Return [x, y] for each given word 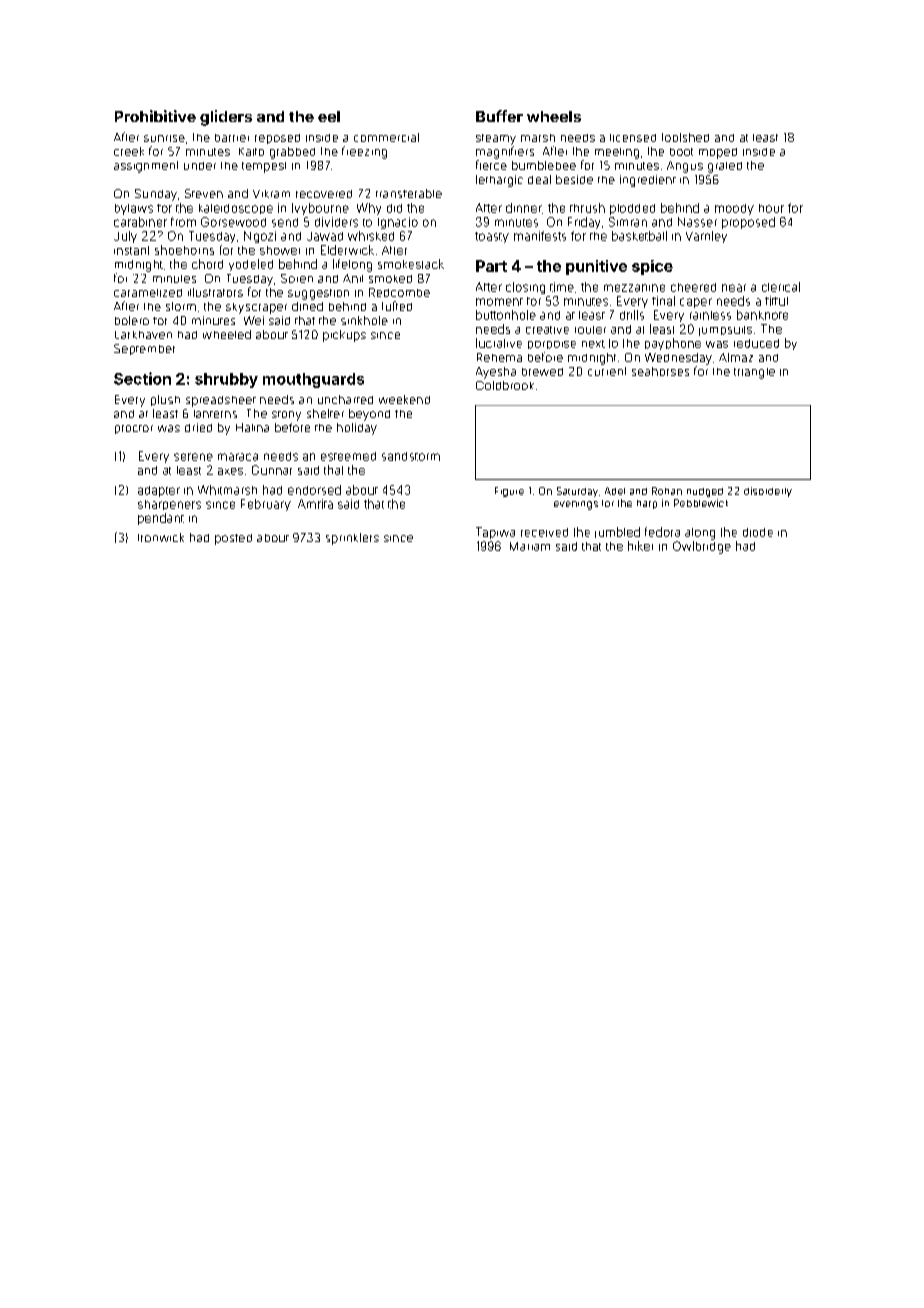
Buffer [499, 116]
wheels [554, 116]
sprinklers [352, 539]
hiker [640, 546]
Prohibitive [155, 116]
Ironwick [161, 537]
